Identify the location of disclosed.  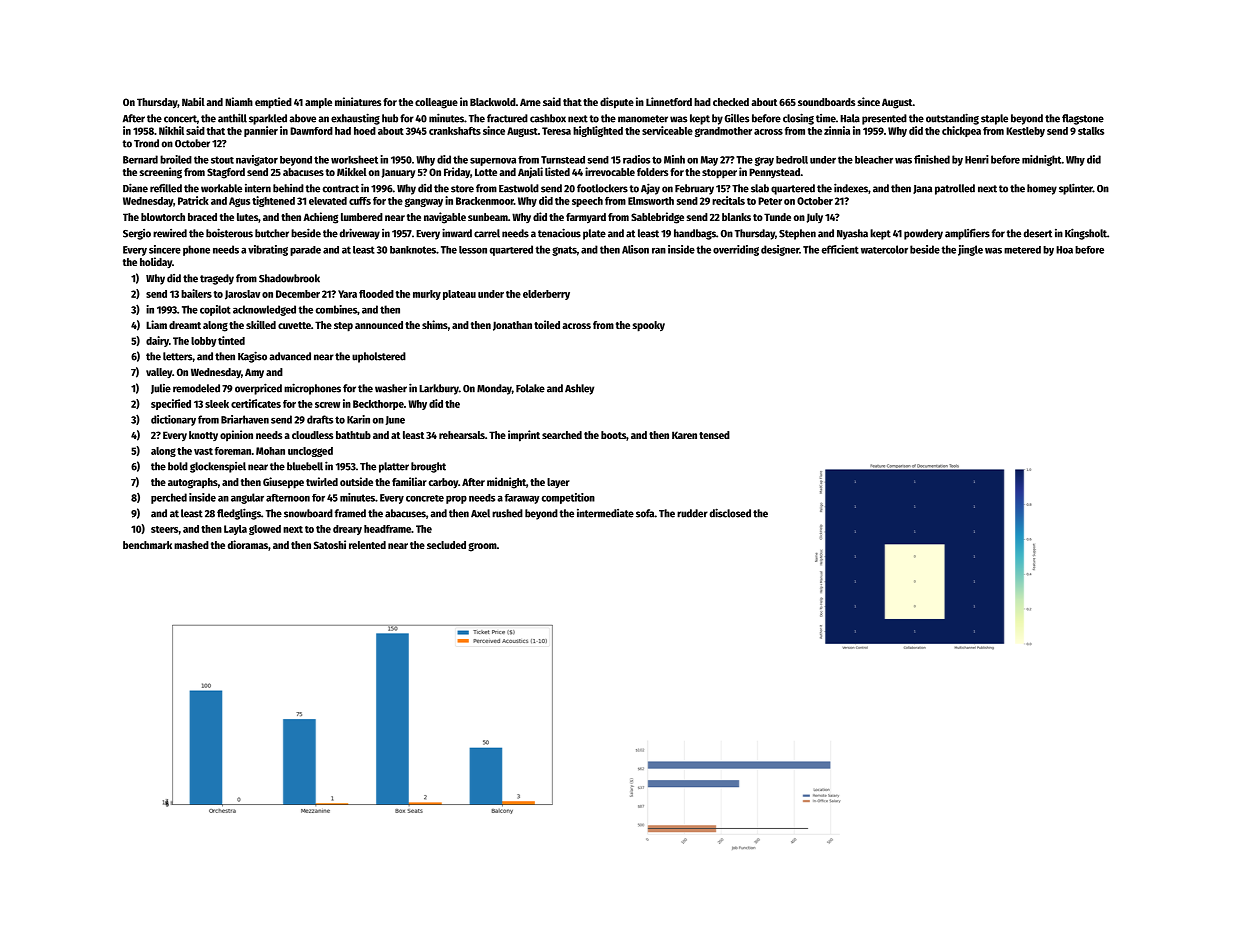
(730, 513).
